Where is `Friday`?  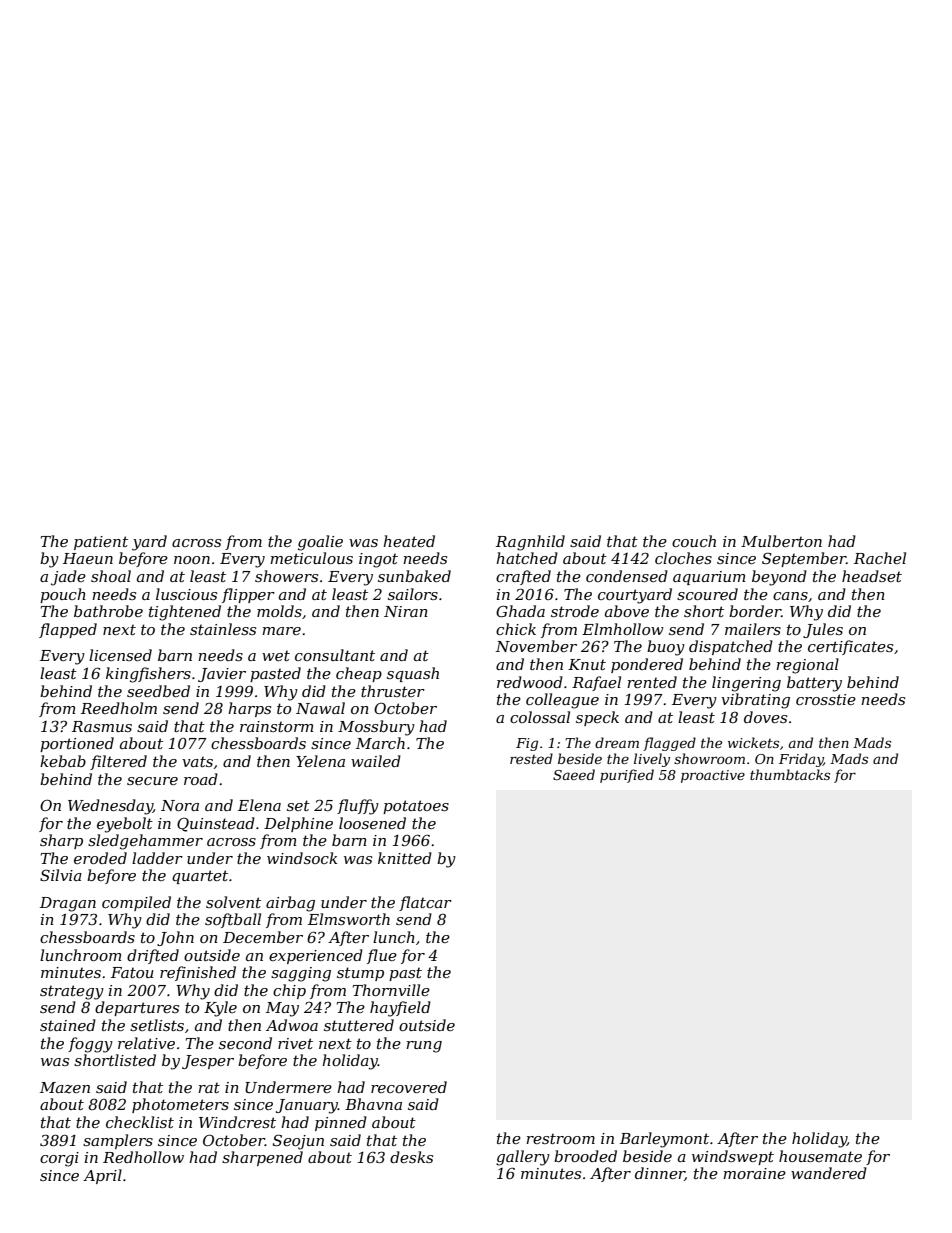
Friday is located at coordinates (801, 760).
